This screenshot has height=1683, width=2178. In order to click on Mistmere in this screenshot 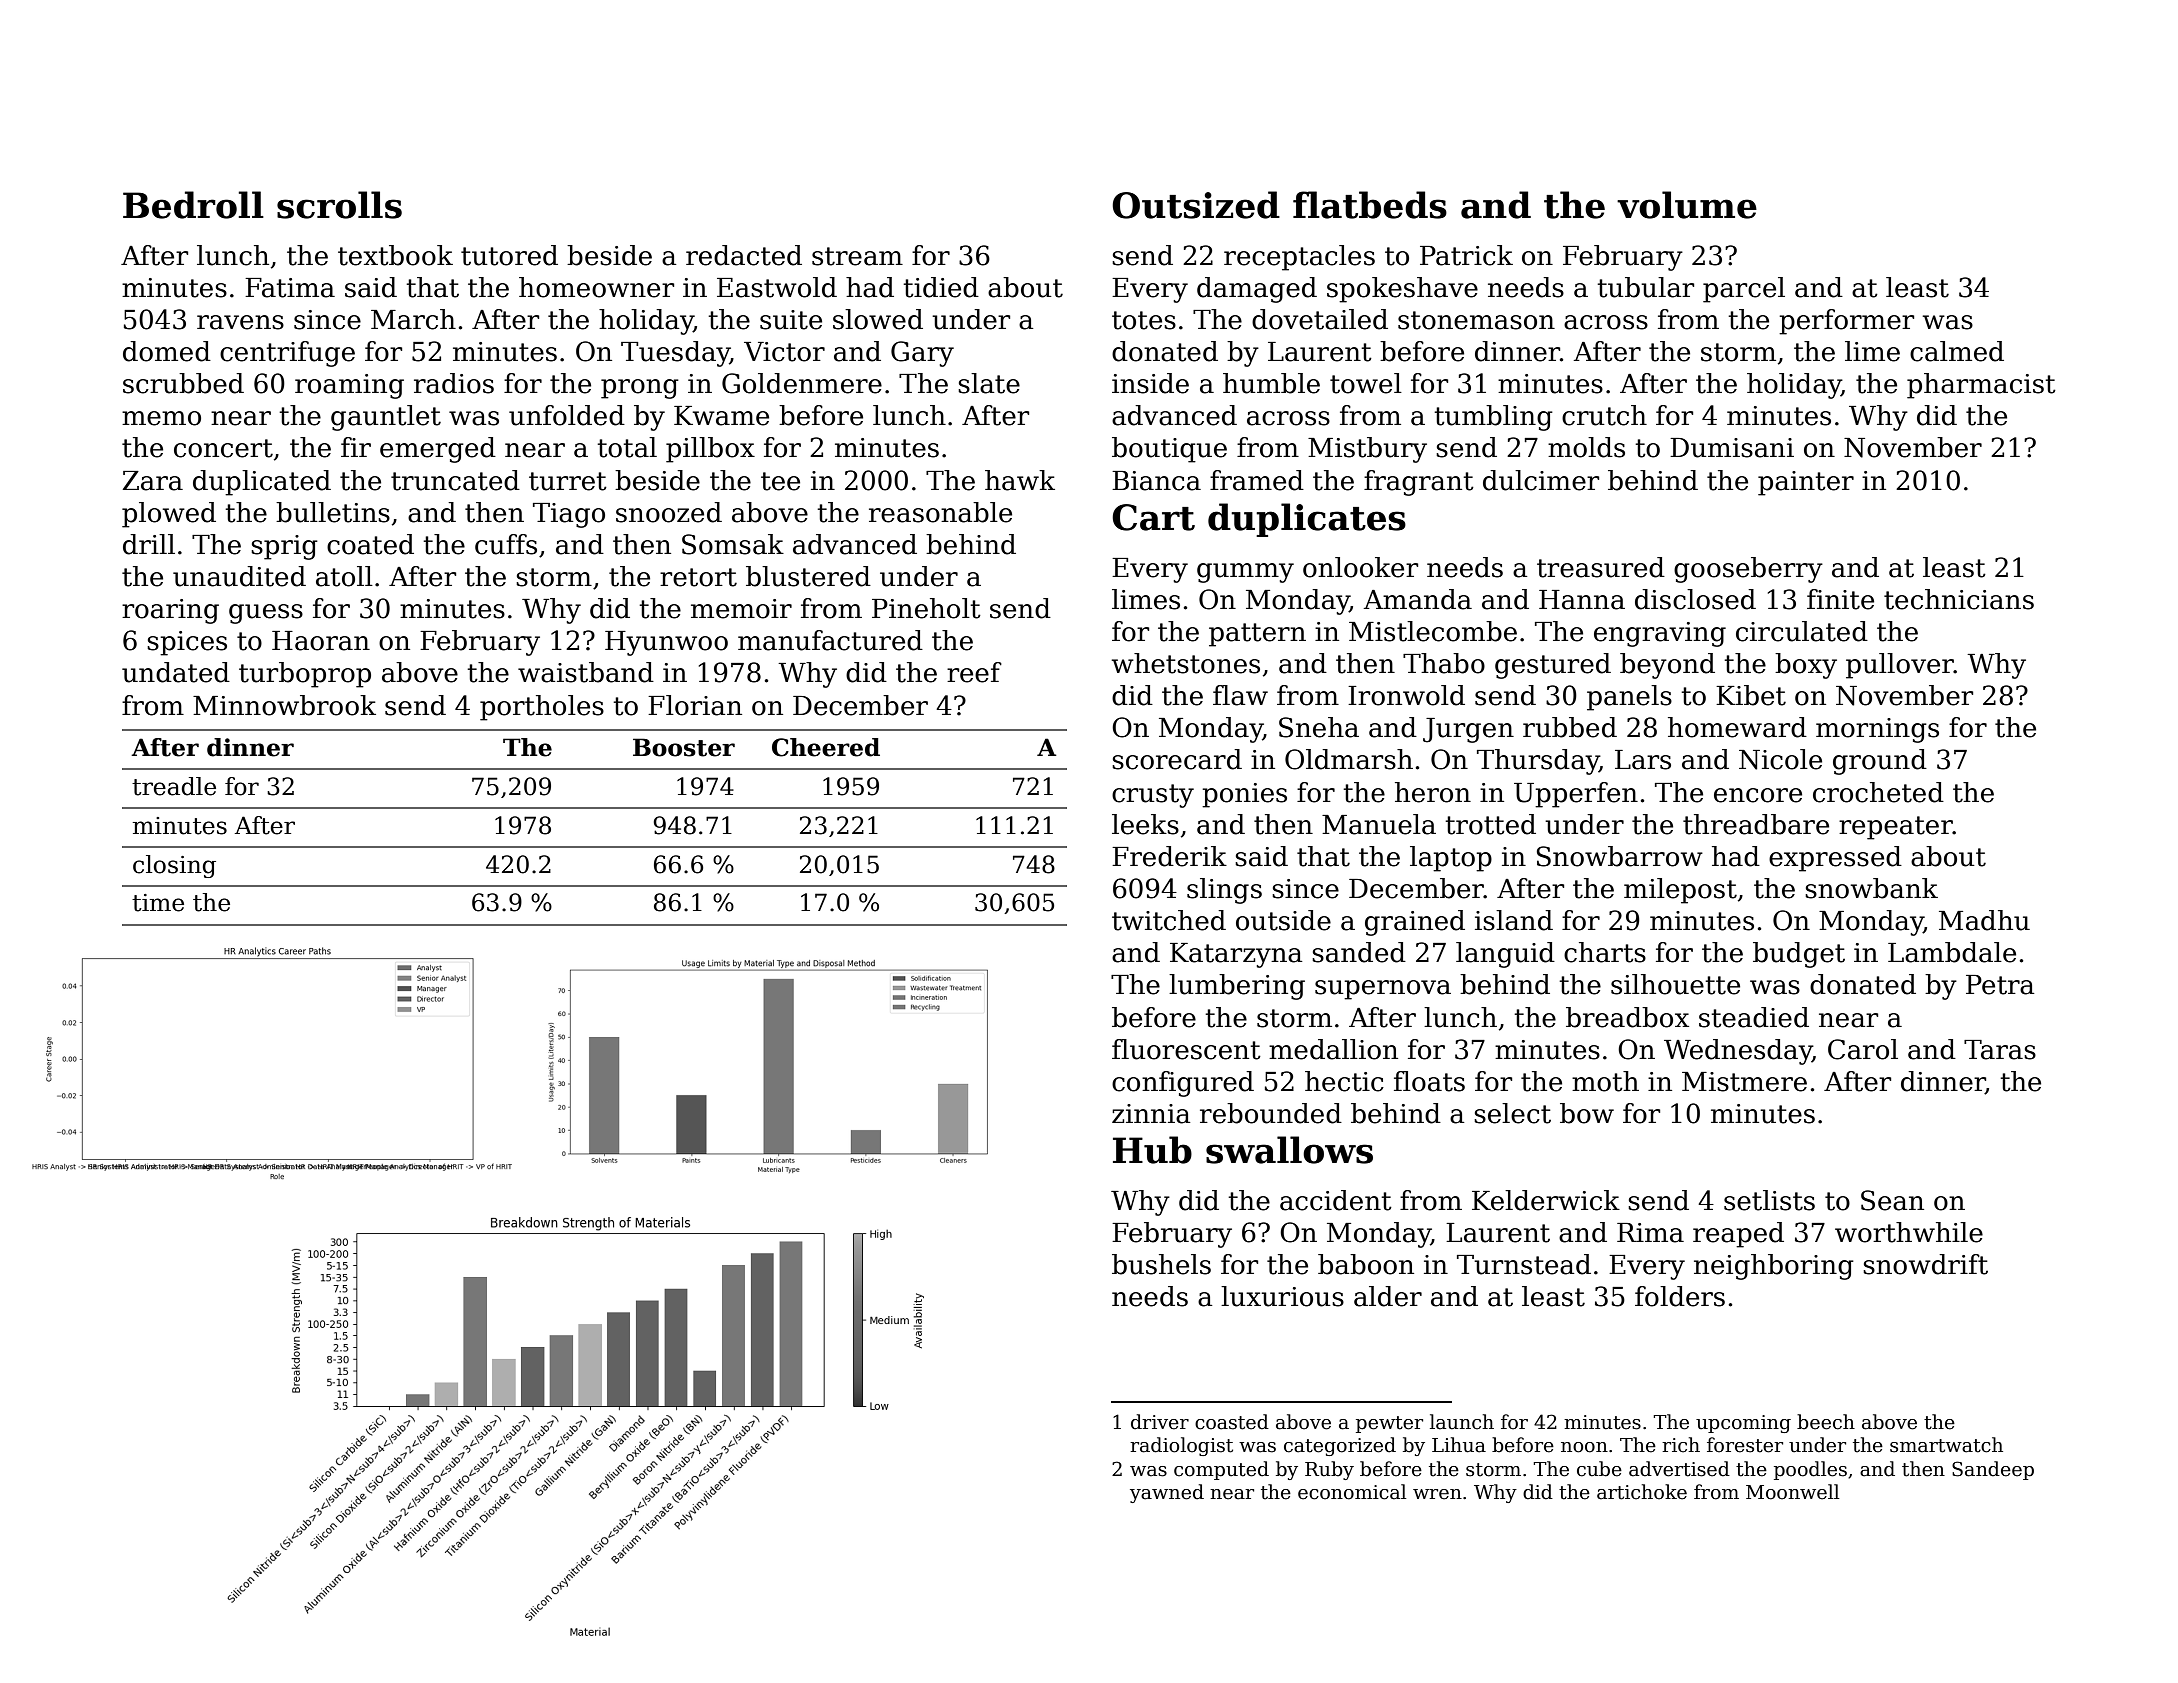, I will do `click(1744, 1082)`.
